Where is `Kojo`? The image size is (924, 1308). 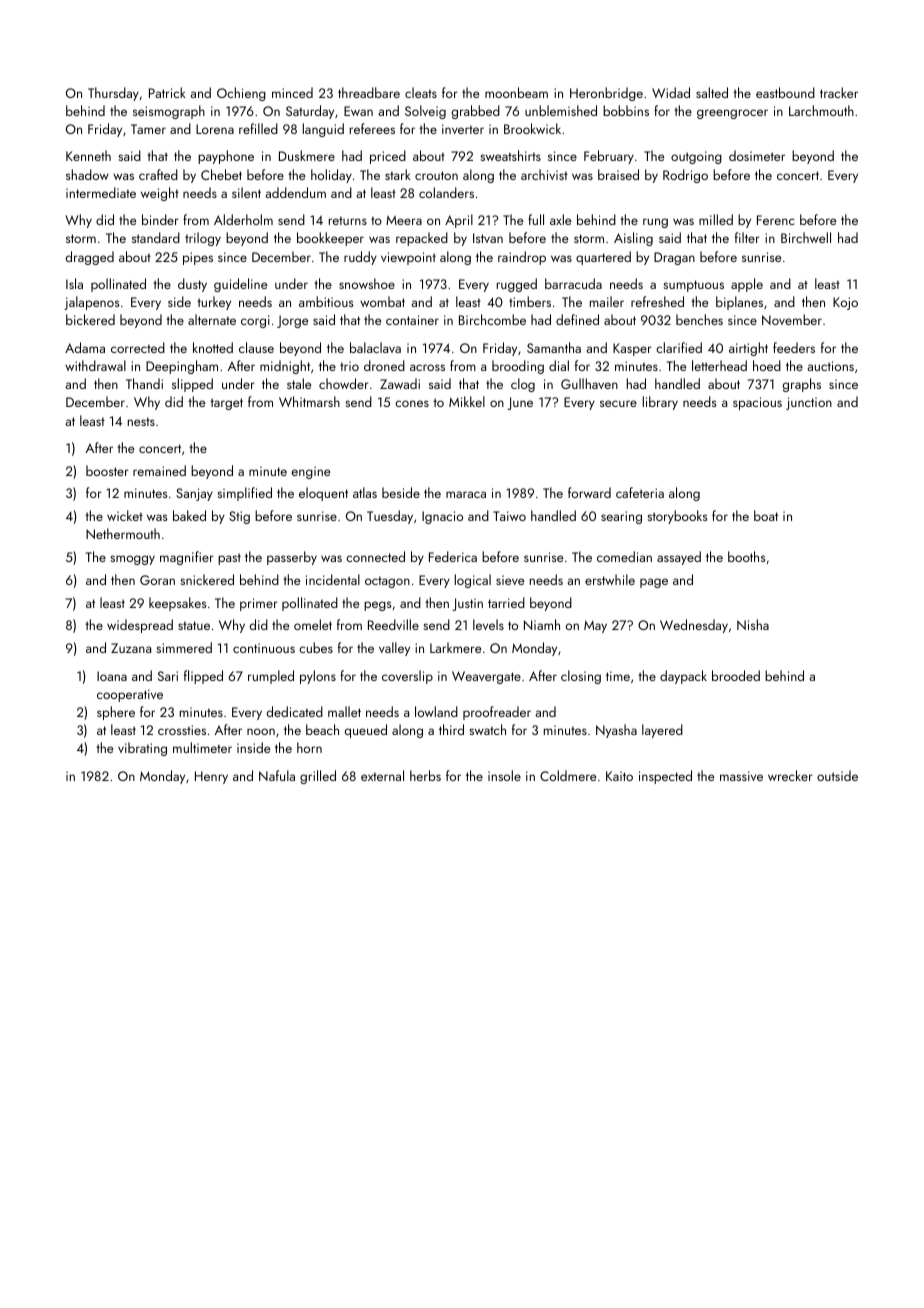 Kojo is located at coordinates (845, 303).
